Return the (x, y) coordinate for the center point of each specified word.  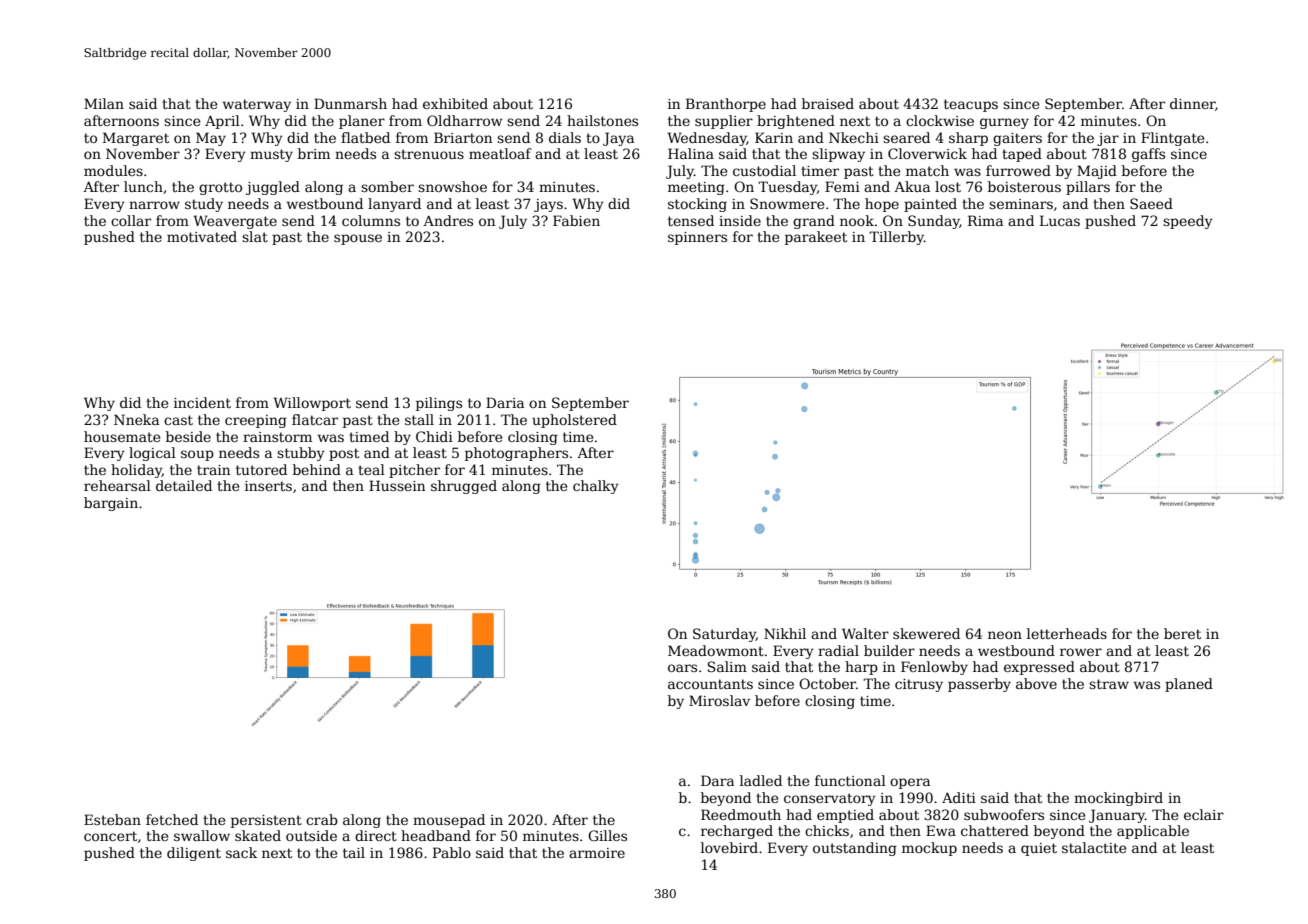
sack (241, 852)
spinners (697, 238)
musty (271, 155)
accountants (710, 684)
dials (565, 137)
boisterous (1024, 186)
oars (682, 668)
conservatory (830, 799)
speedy (1188, 222)
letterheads (1067, 633)
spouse (358, 239)
